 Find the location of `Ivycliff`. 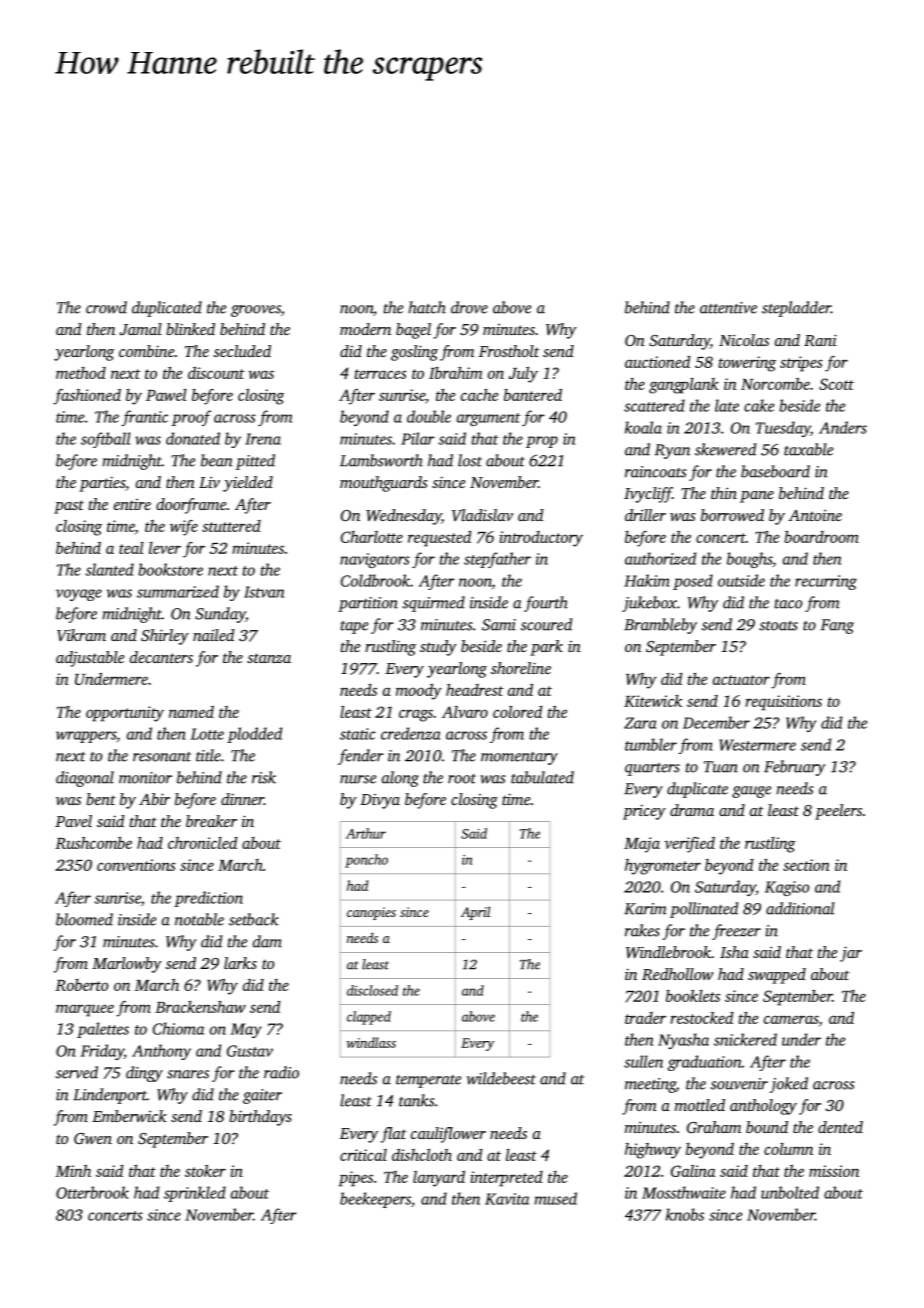

Ivycliff is located at coordinates (648, 495).
